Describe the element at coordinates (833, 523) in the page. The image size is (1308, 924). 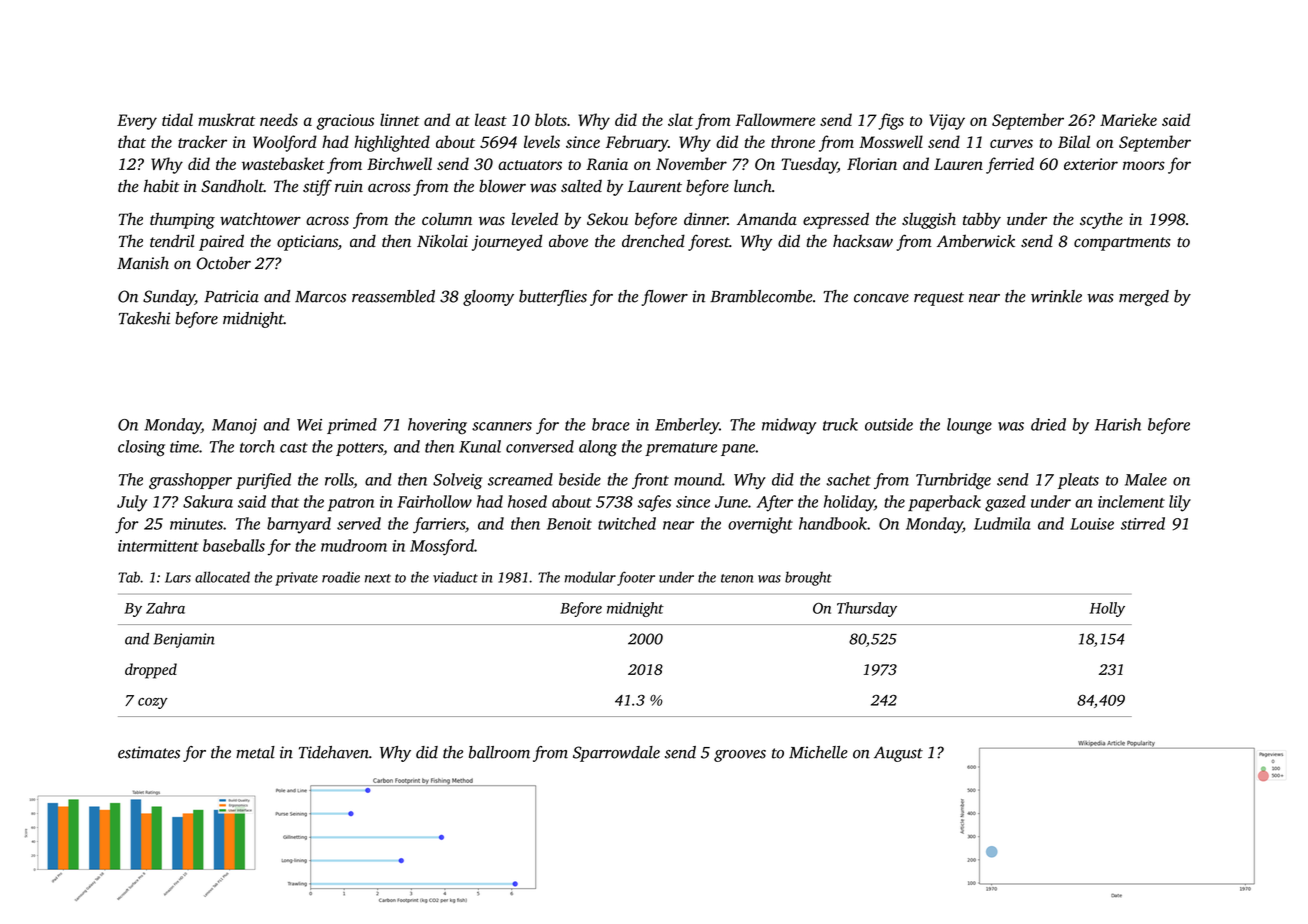
I see `handbook` at that location.
